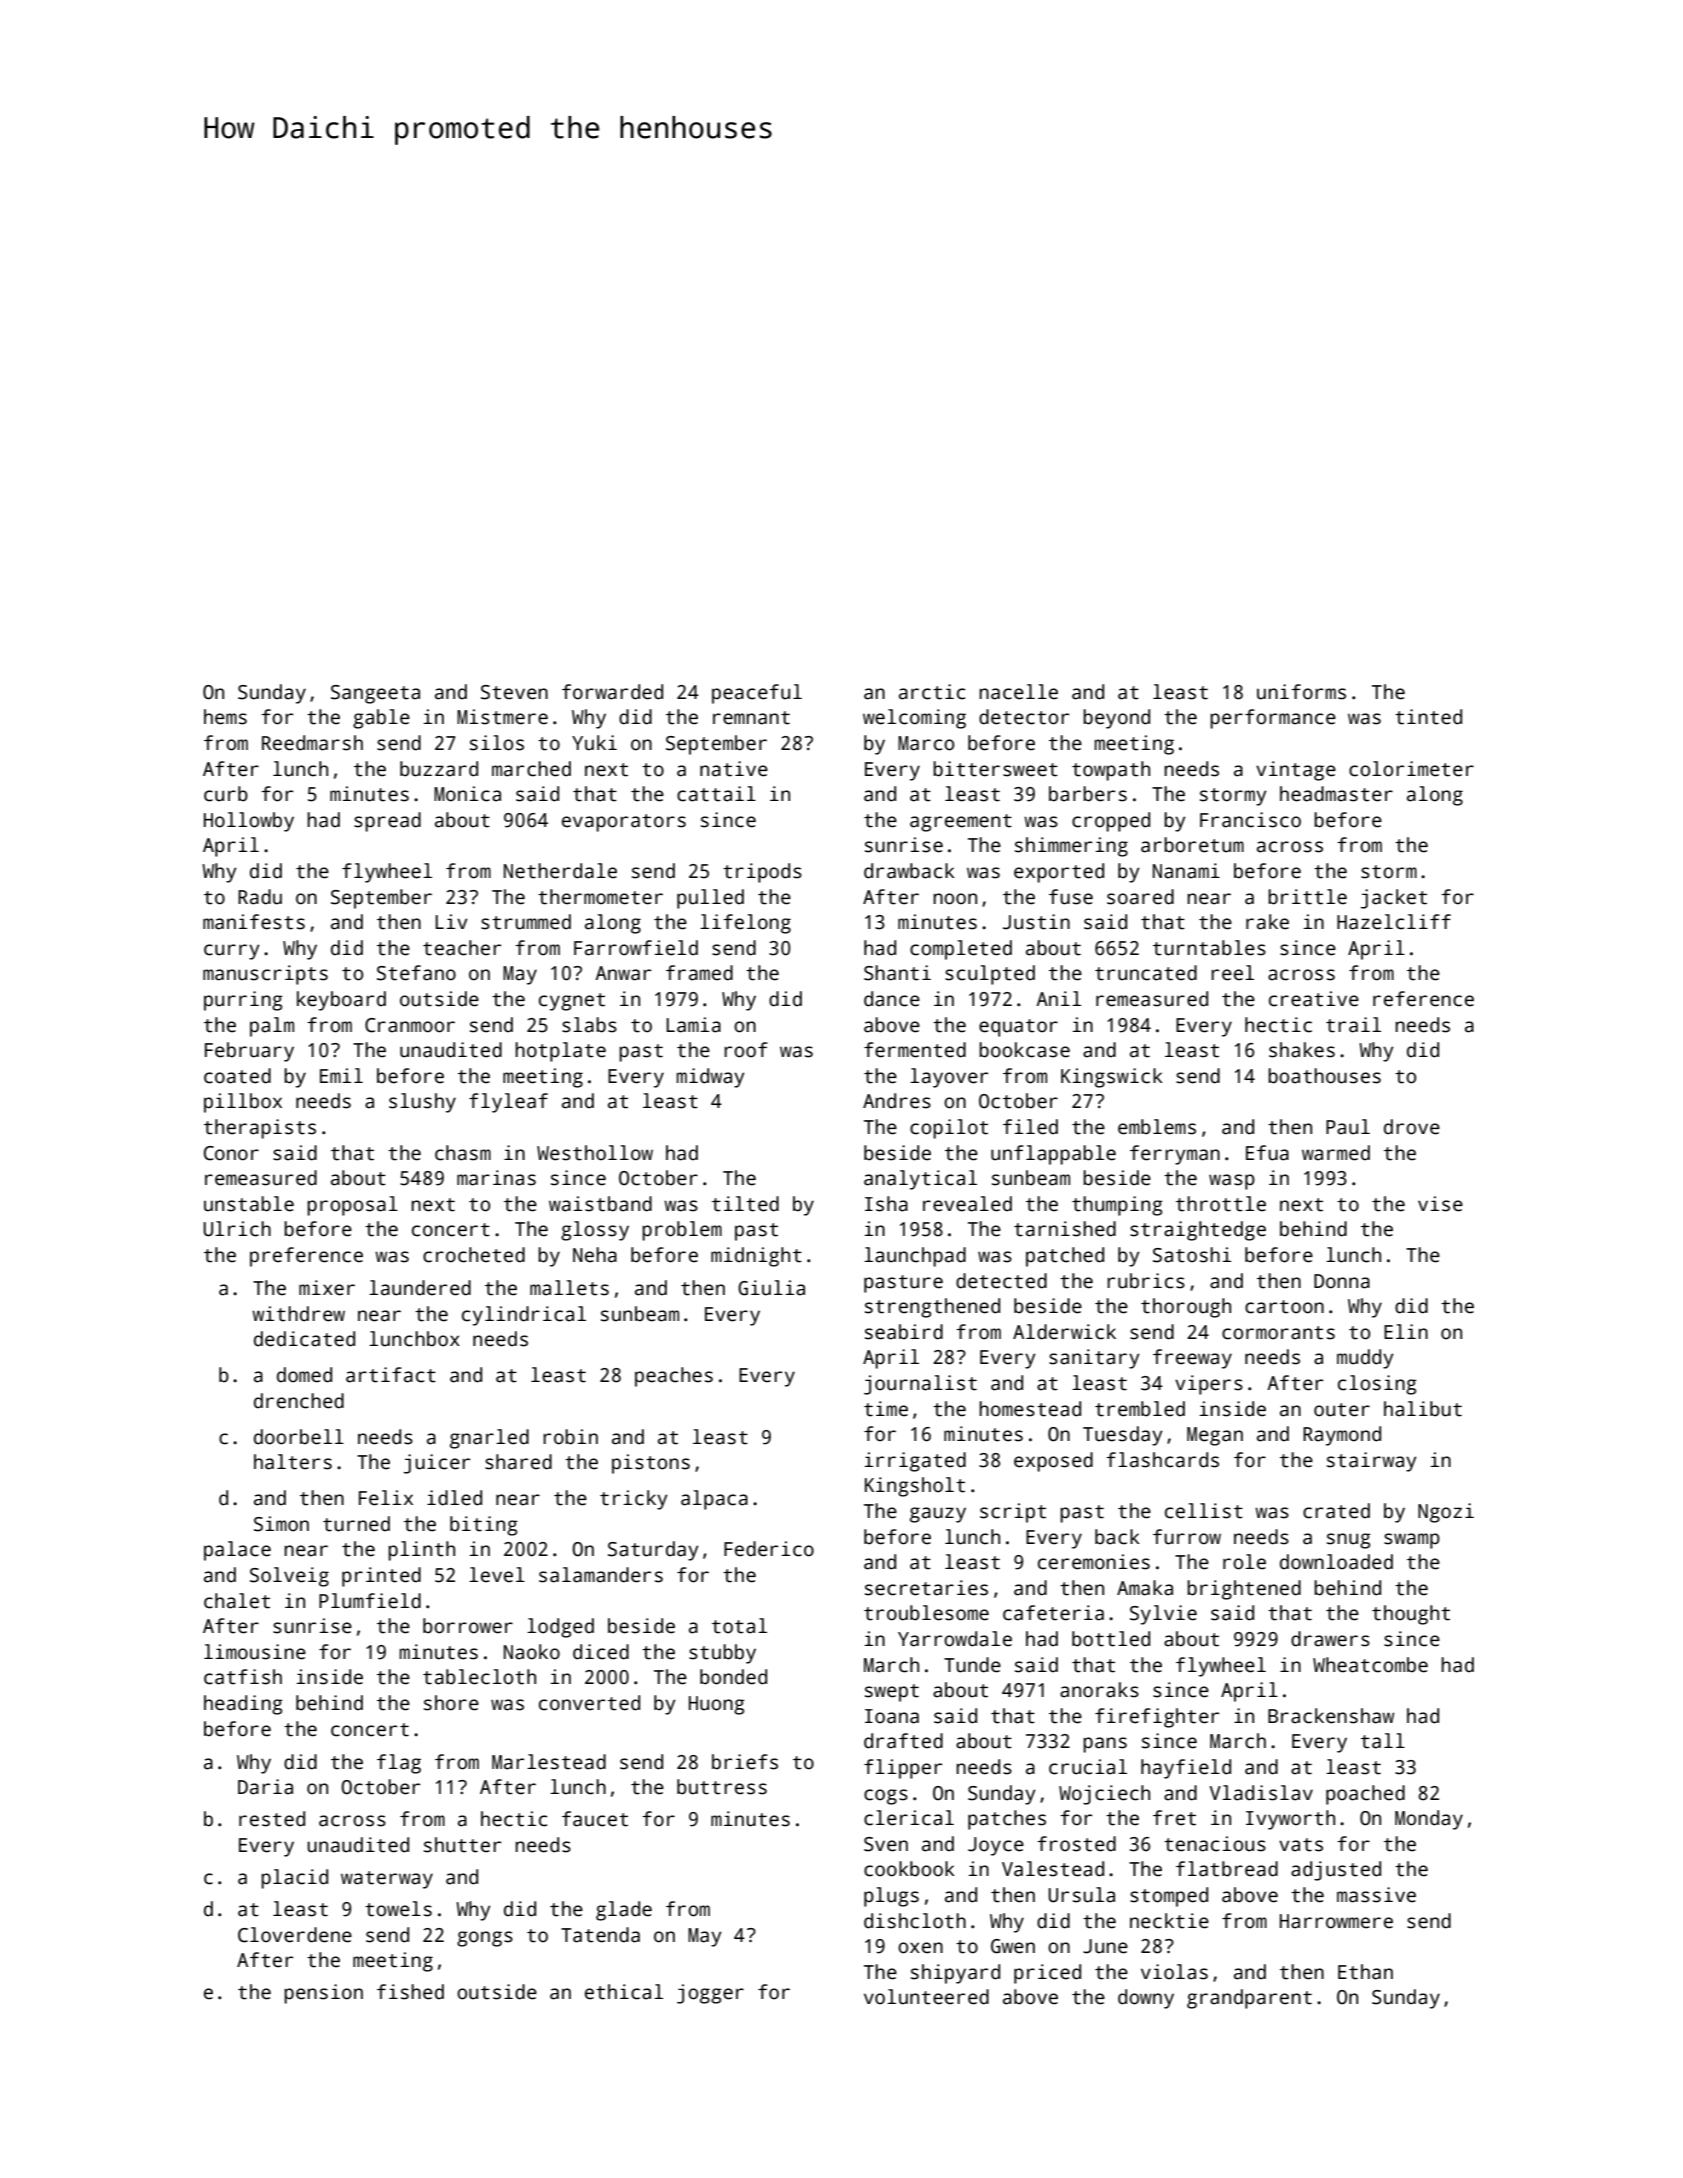 This document has height=2178, width=1683. Describe the element at coordinates (1429, 1820) in the document. I see `Monday` at that location.
